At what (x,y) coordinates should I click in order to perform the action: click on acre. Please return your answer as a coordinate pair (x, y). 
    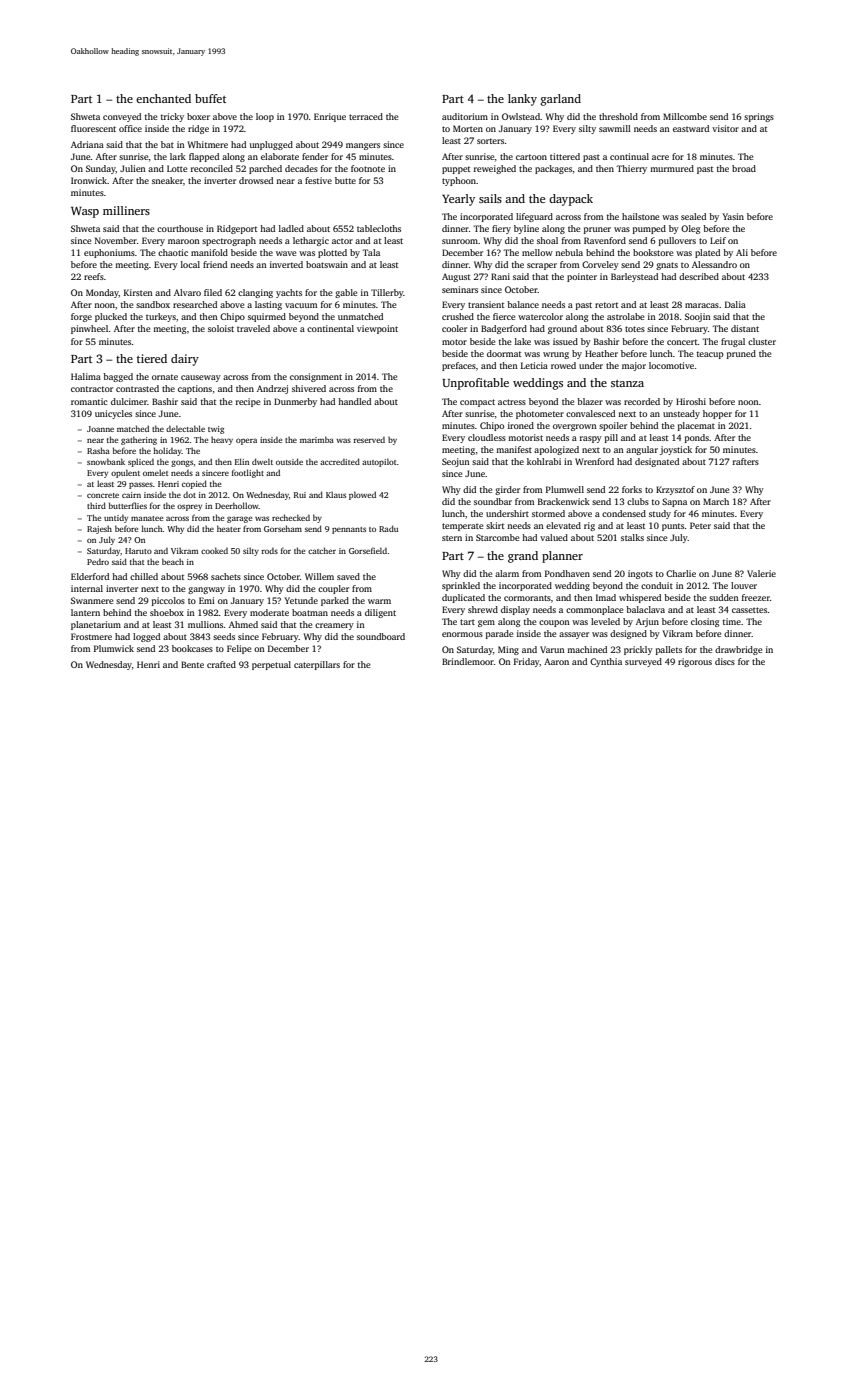
    Looking at the image, I should click on (660, 157).
